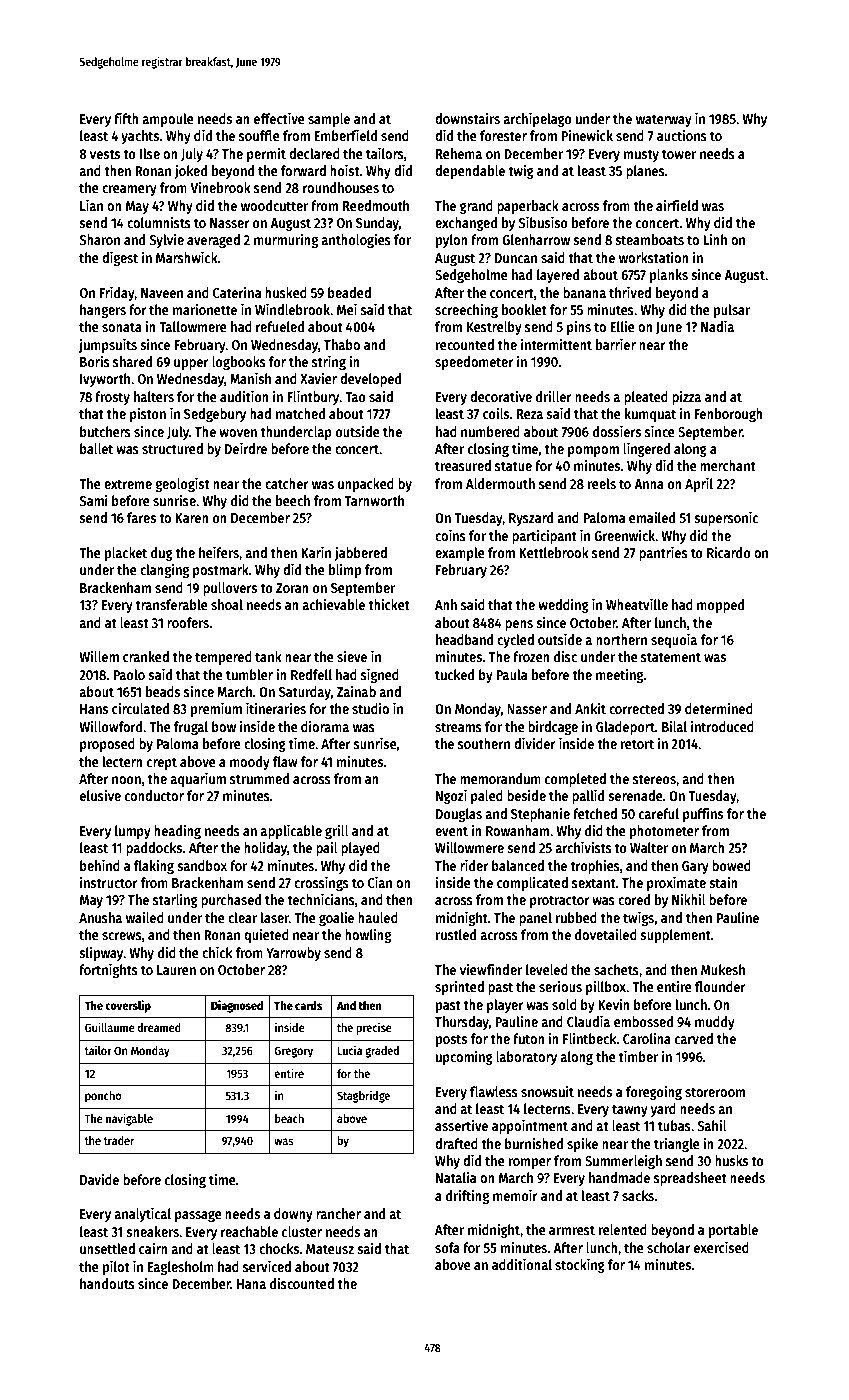  I want to click on Hana, so click(251, 1284).
